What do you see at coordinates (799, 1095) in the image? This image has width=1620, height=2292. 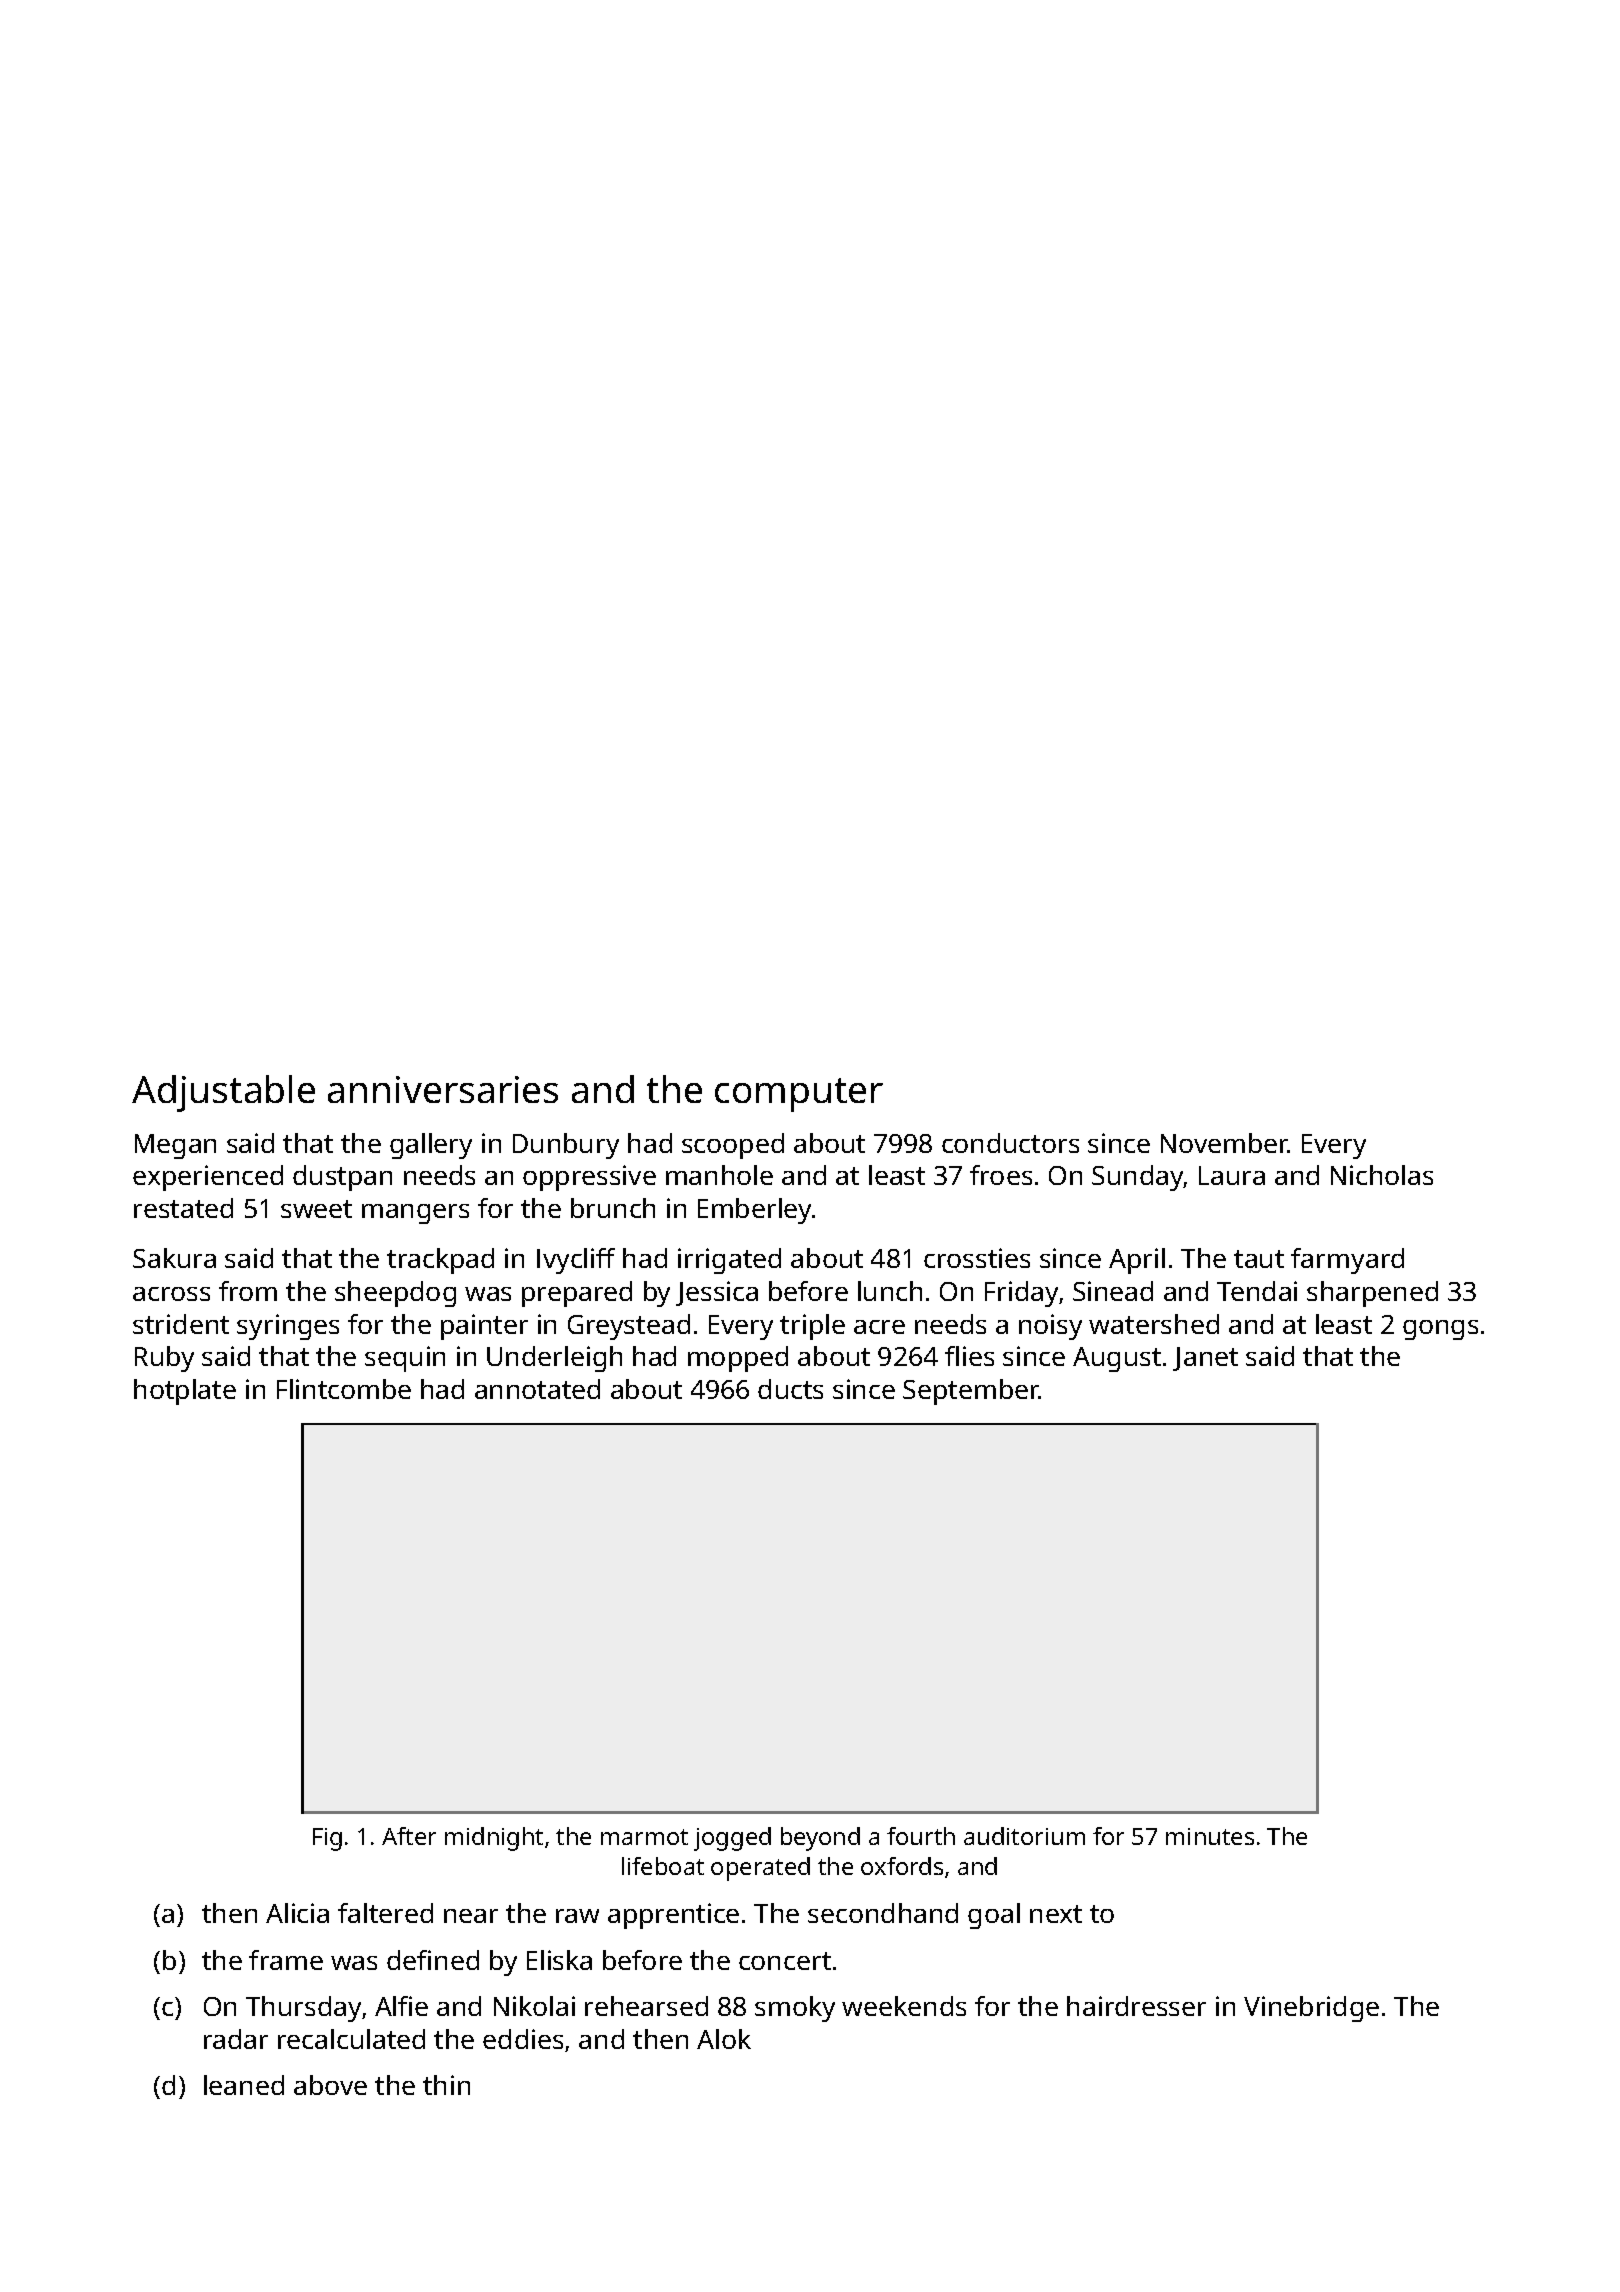 I see `computer` at bounding box center [799, 1095].
